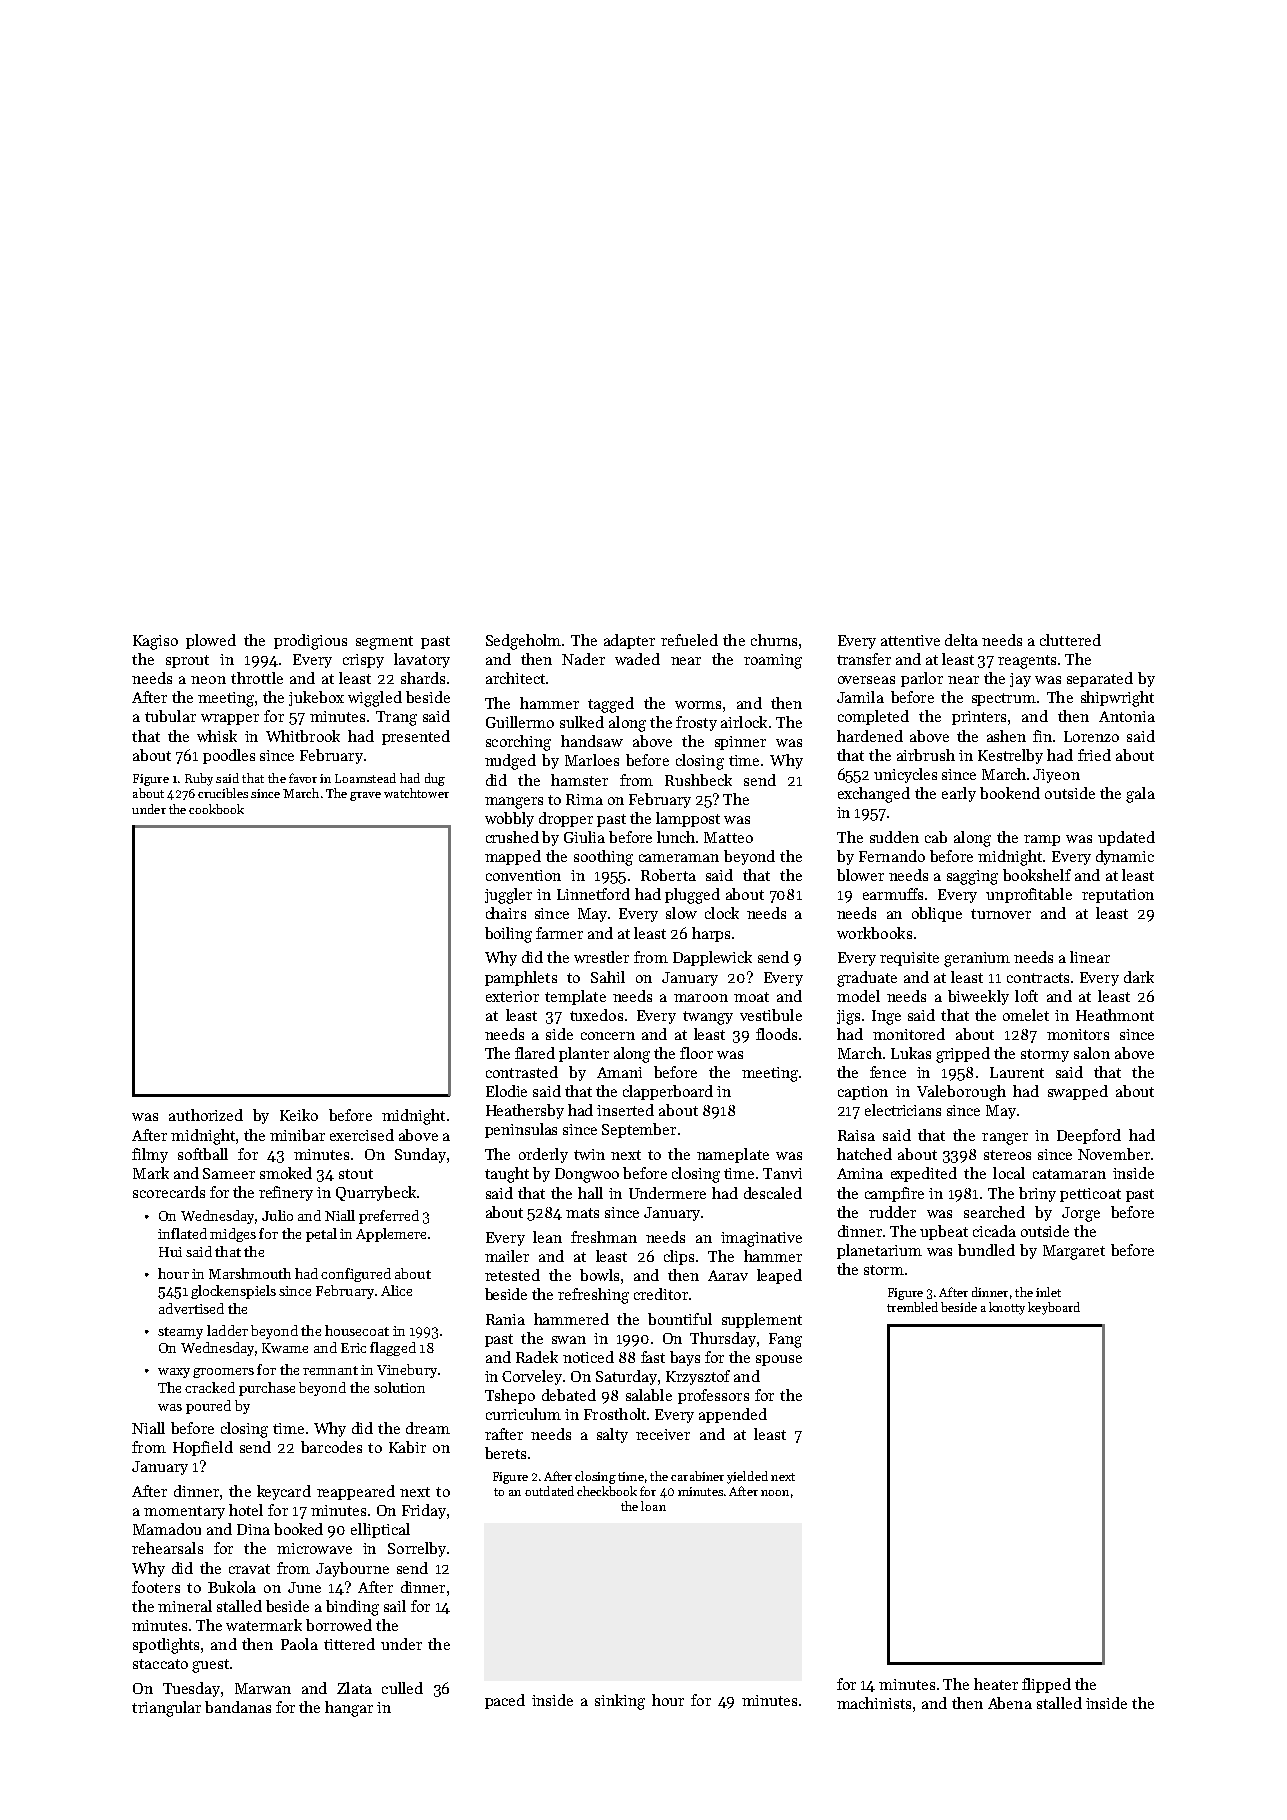 The height and width of the image is (1820, 1287). What do you see at coordinates (520, 722) in the image?
I see `Guillermo` at bounding box center [520, 722].
